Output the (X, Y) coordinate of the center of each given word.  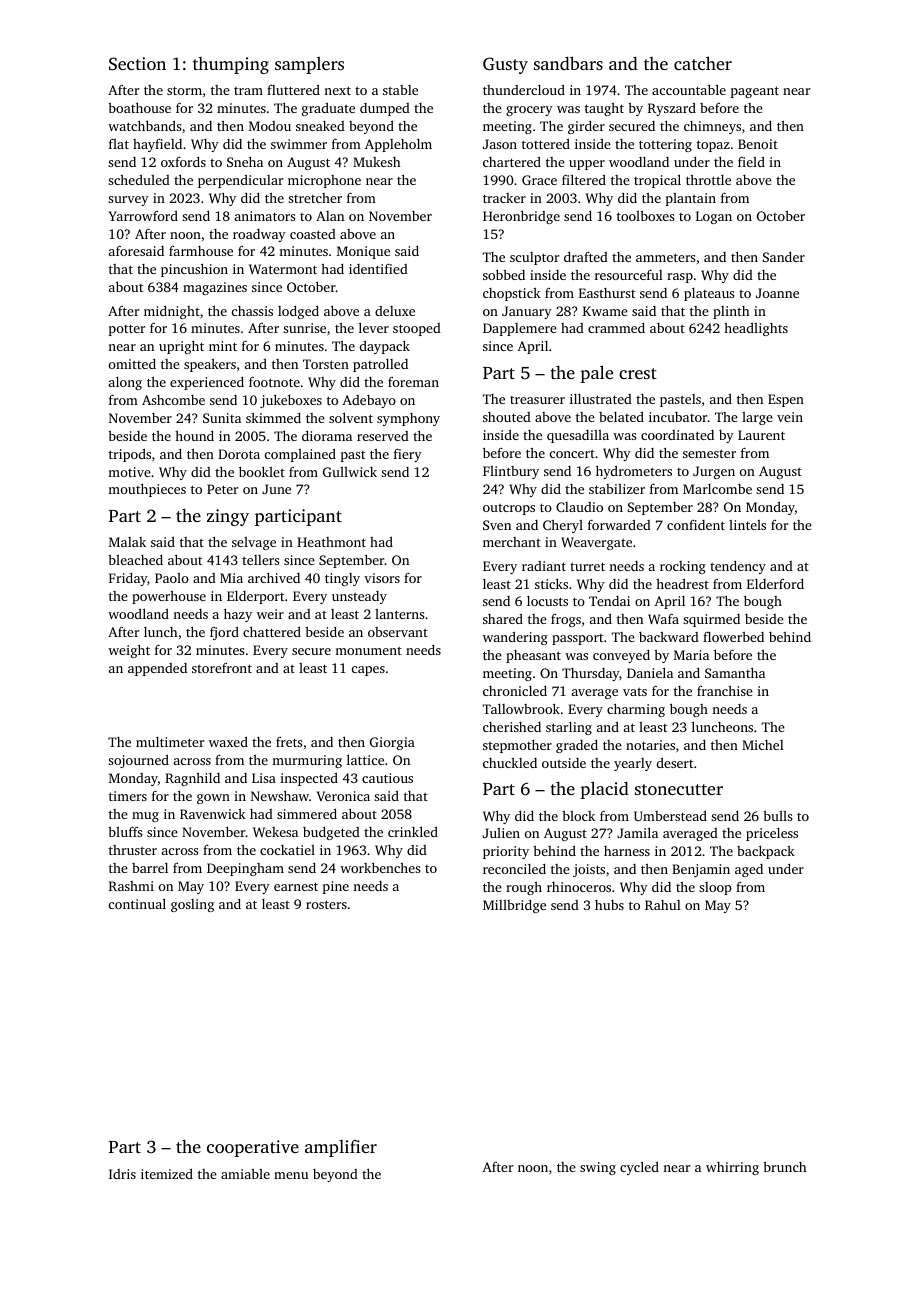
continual (137, 903)
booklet (262, 471)
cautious (387, 778)
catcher (703, 63)
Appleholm (398, 145)
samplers (309, 65)
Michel (763, 745)
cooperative (253, 1148)
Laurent (761, 435)
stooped (417, 329)
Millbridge (514, 906)
